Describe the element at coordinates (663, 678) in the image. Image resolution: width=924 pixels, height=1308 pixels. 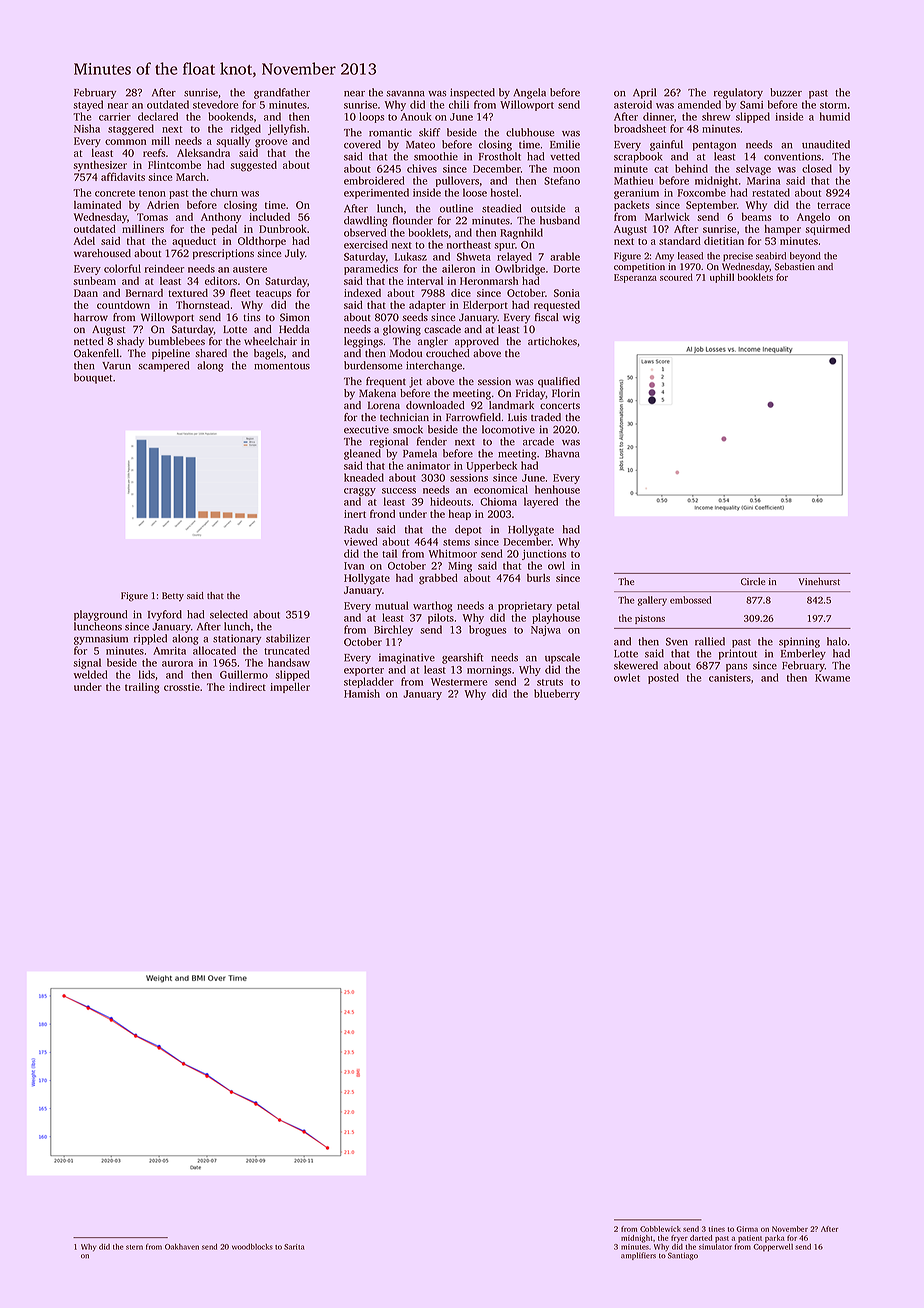
I see `posted` at that location.
